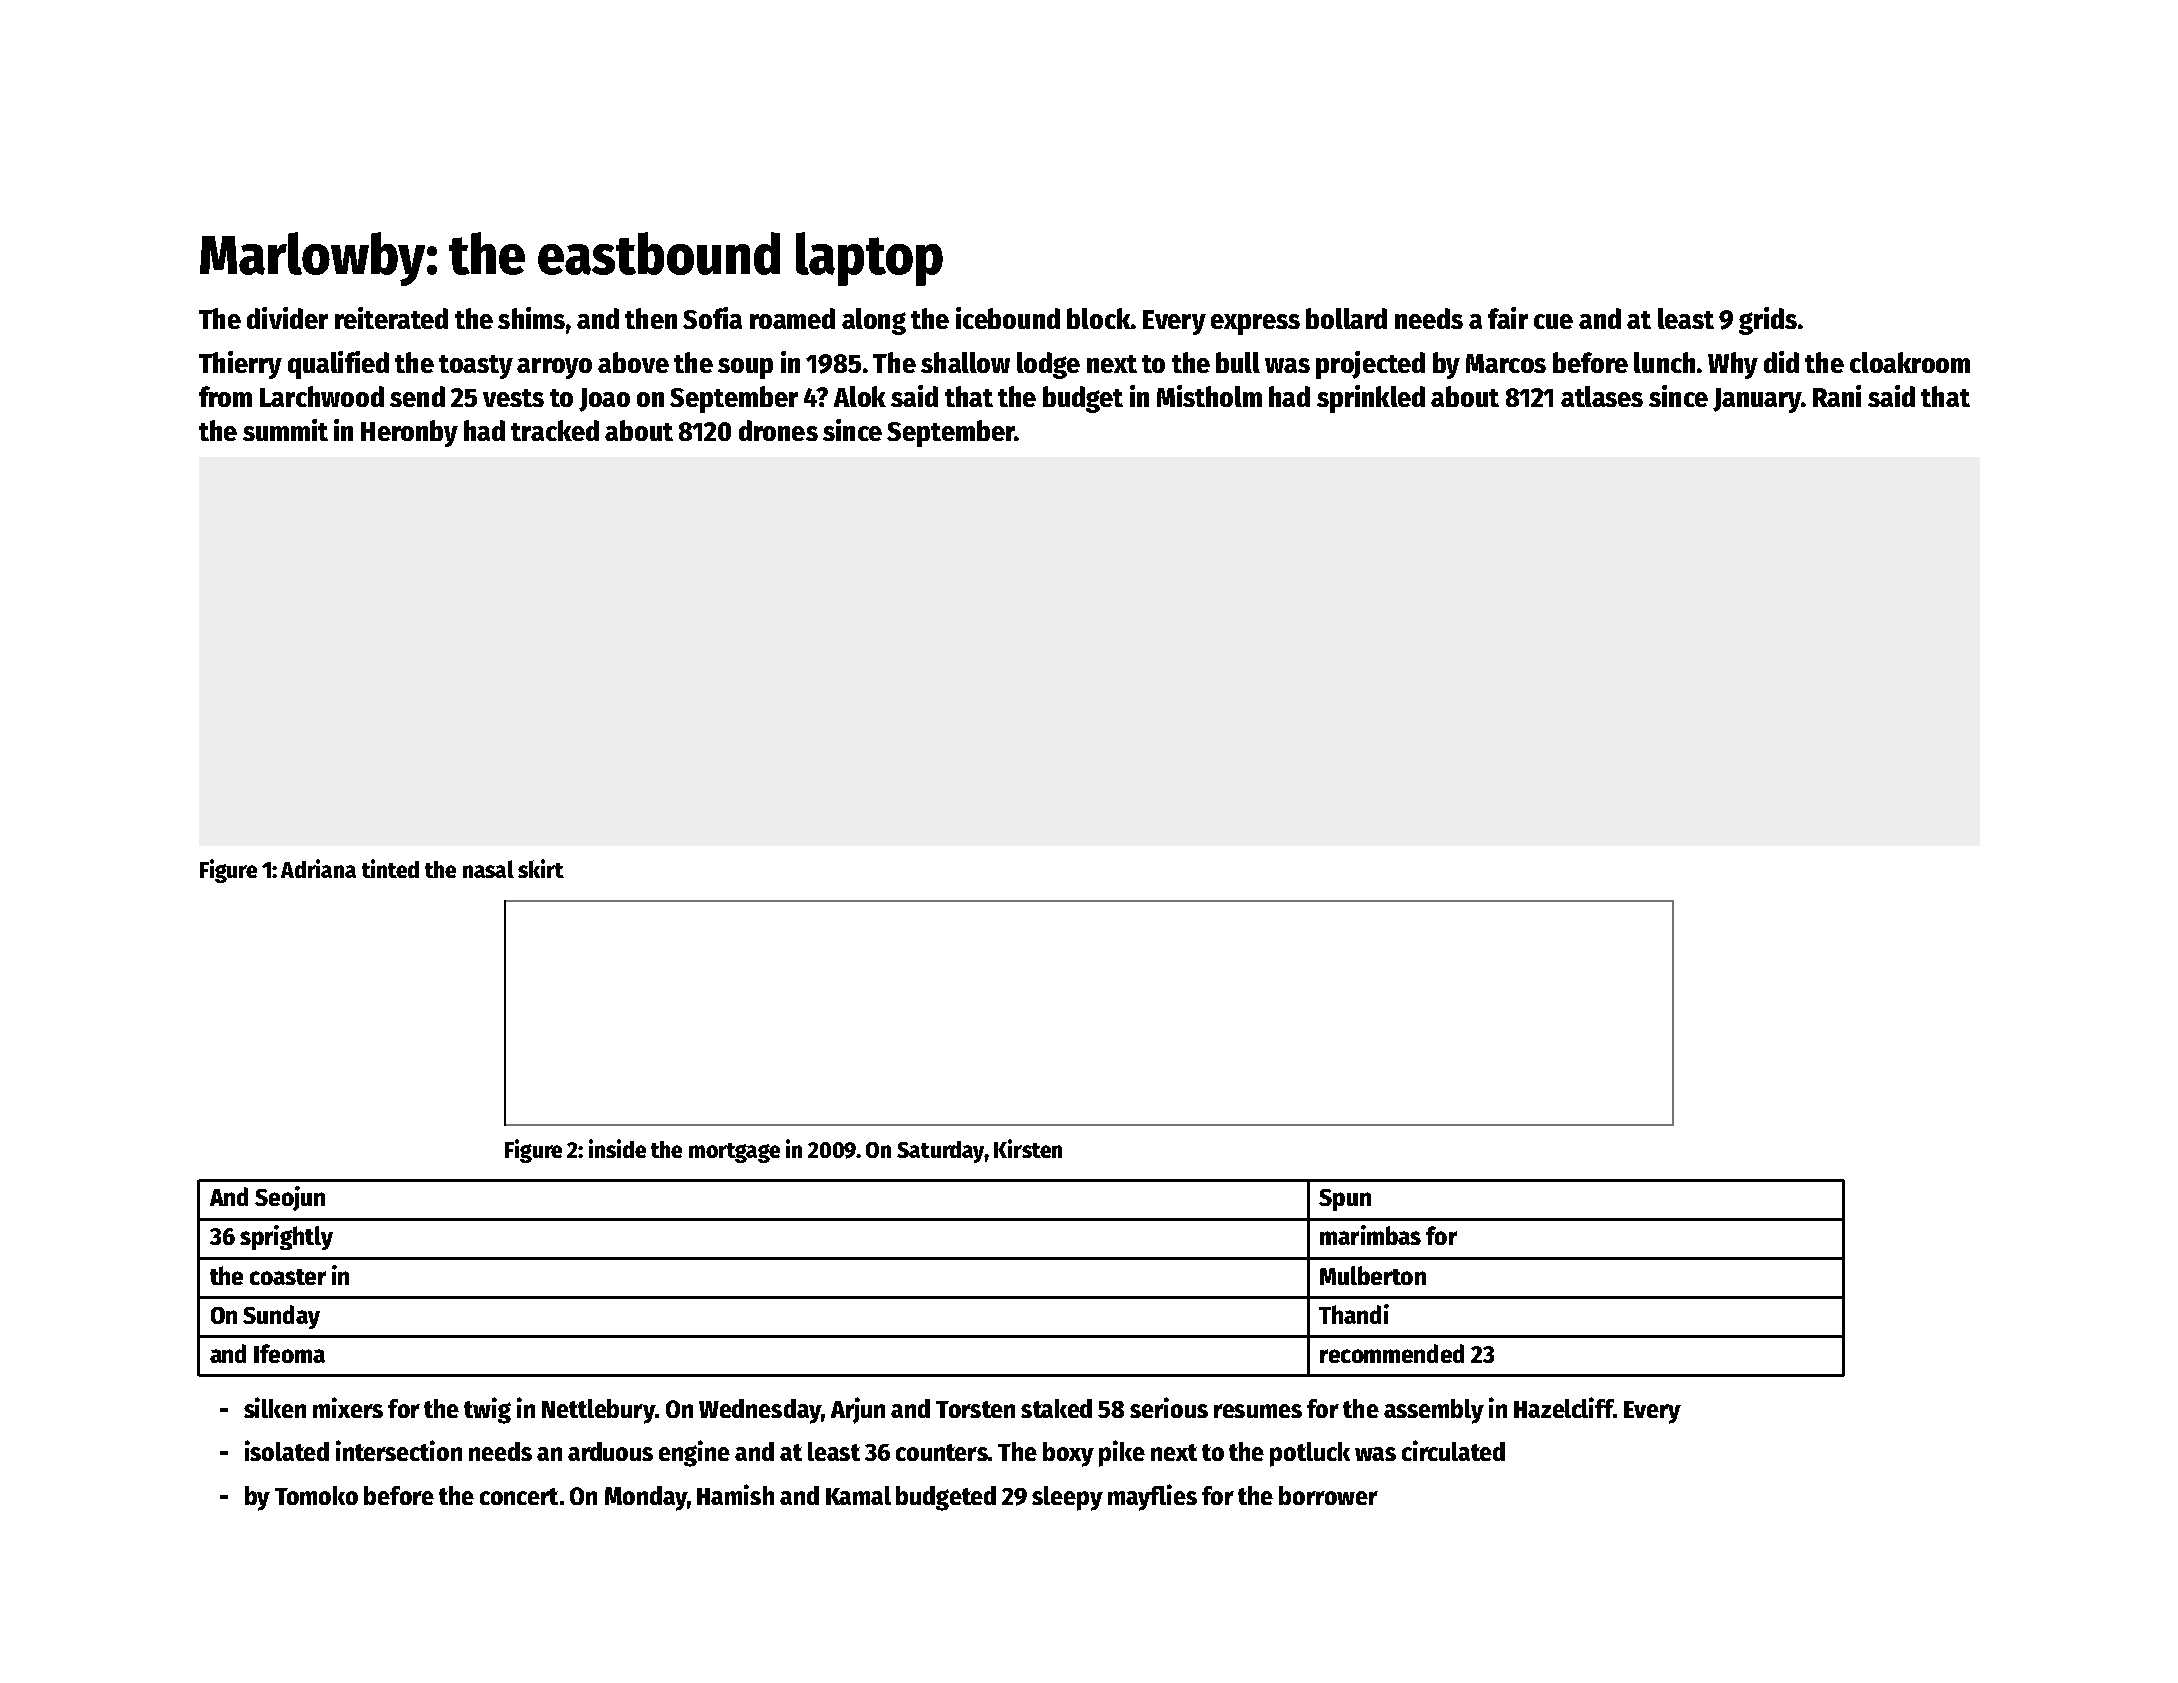  I want to click on then, so click(651, 318).
